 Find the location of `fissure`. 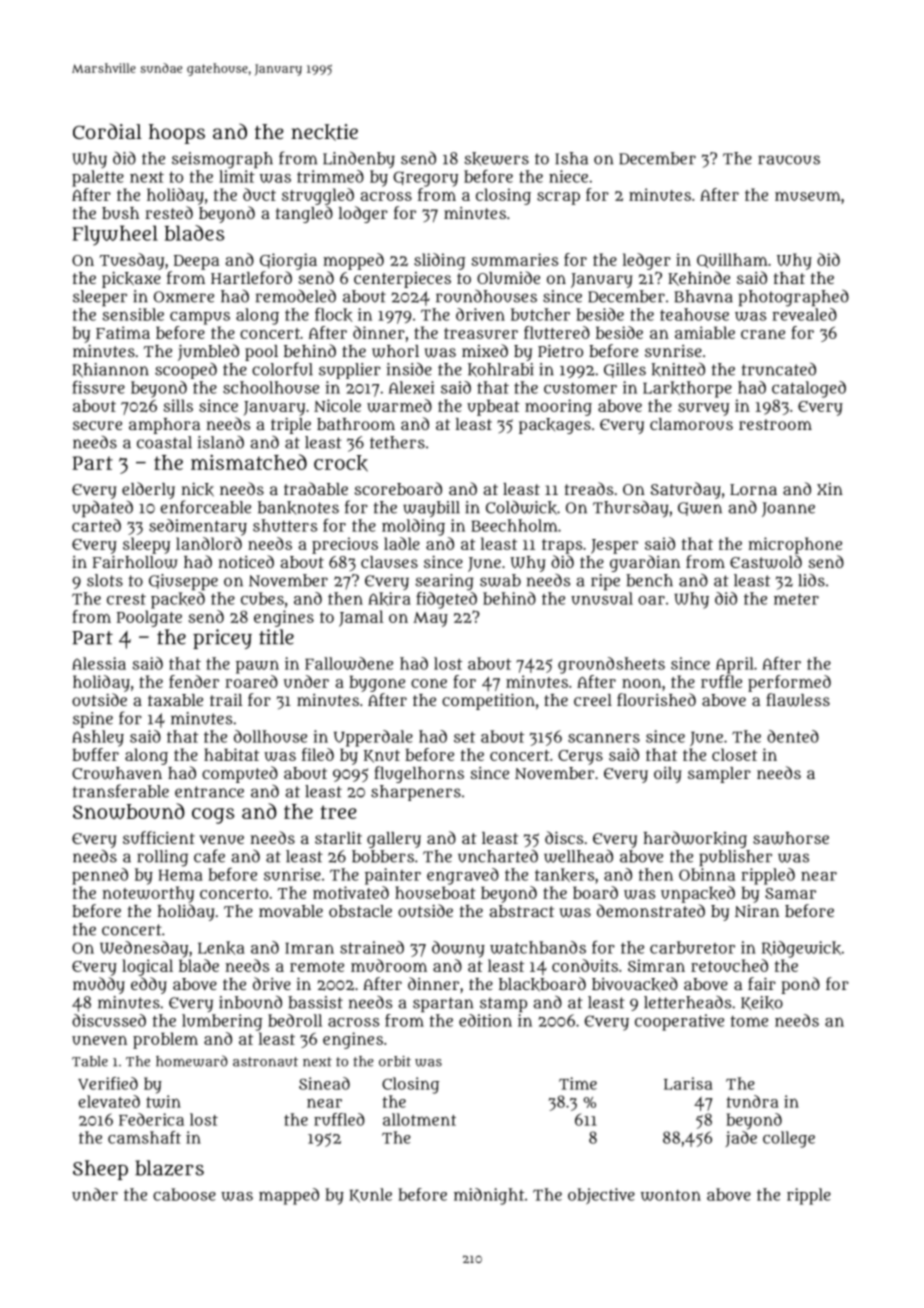

fissure is located at coordinates (98, 387).
